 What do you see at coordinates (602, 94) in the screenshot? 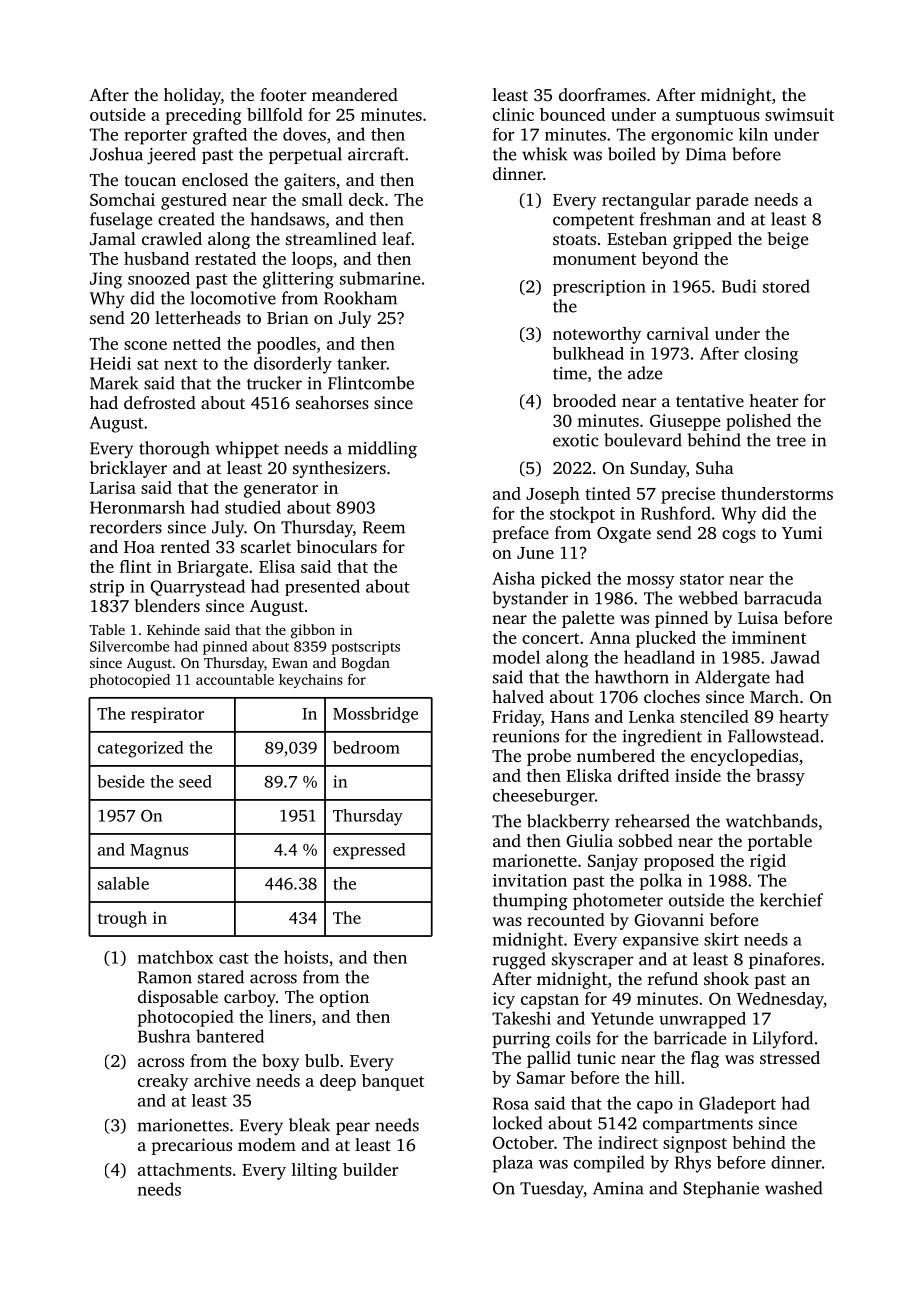
I see `doorframes` at bounding box center [602, 94].
